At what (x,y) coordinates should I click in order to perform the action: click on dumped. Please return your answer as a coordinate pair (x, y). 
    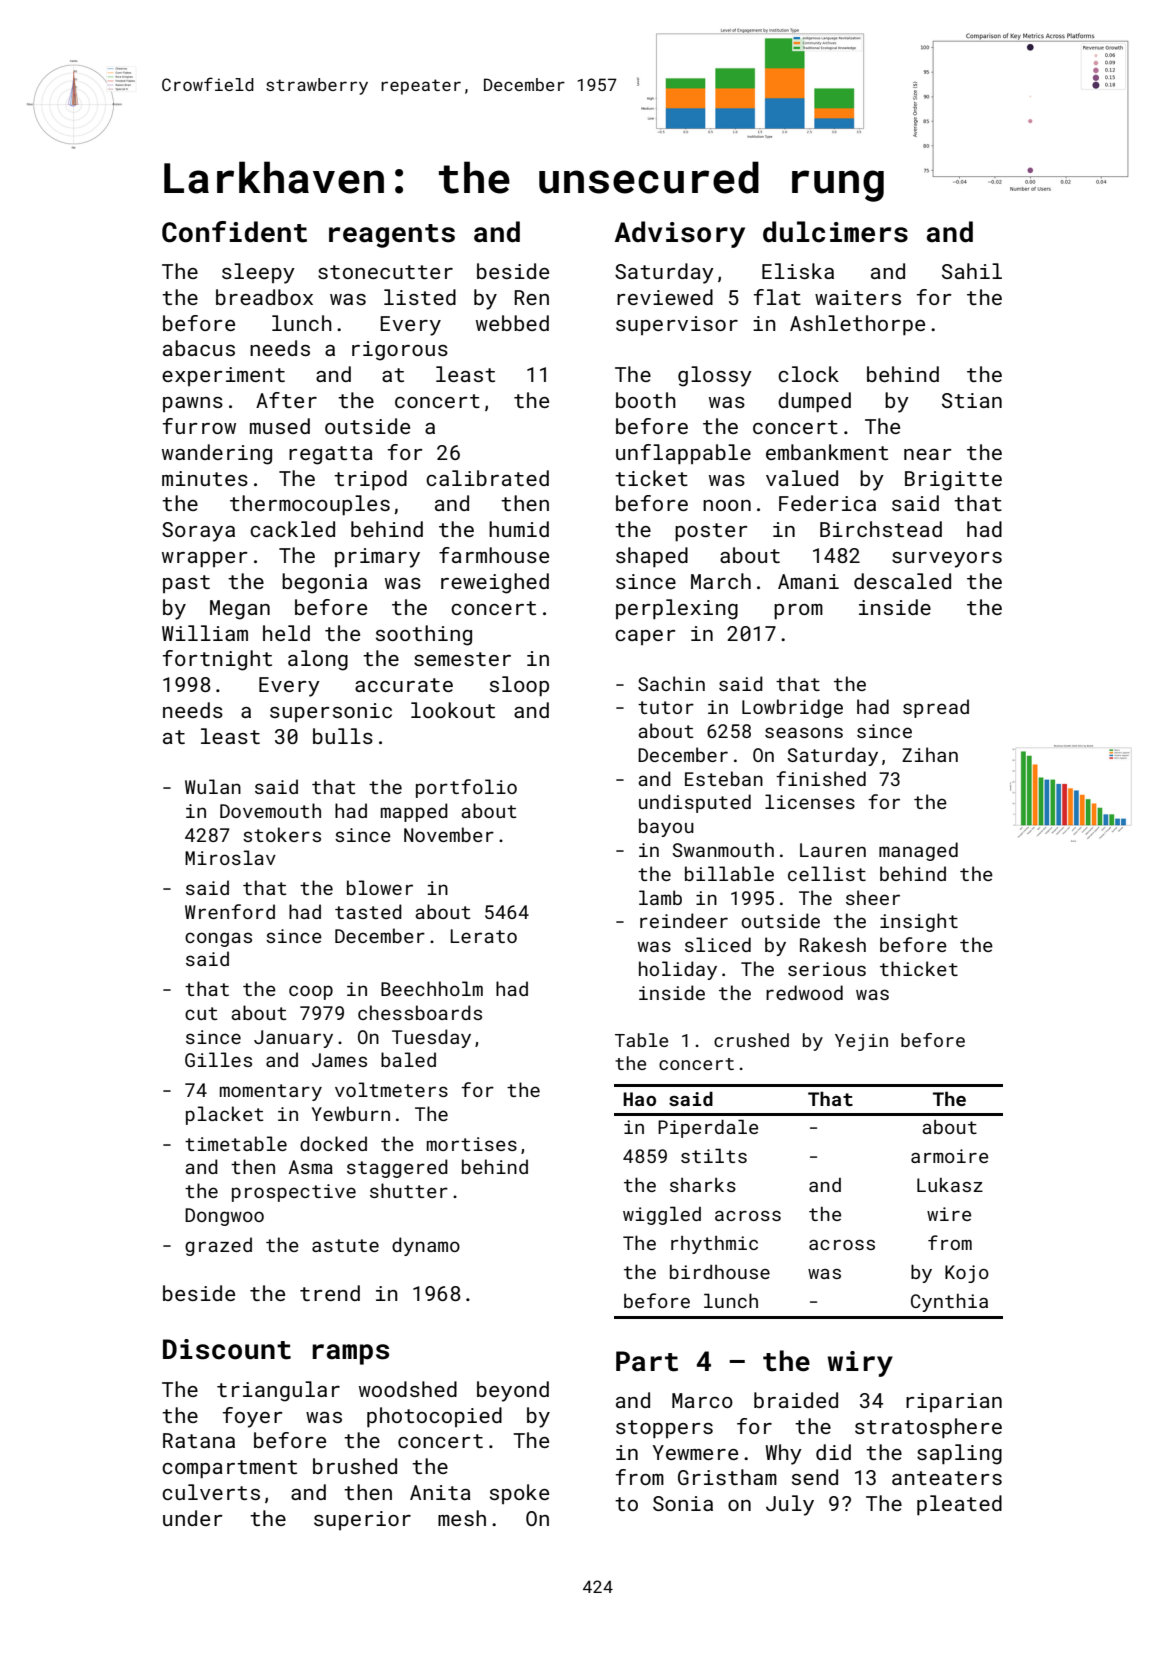
    Looking at the image, I should click on (814, 402).
